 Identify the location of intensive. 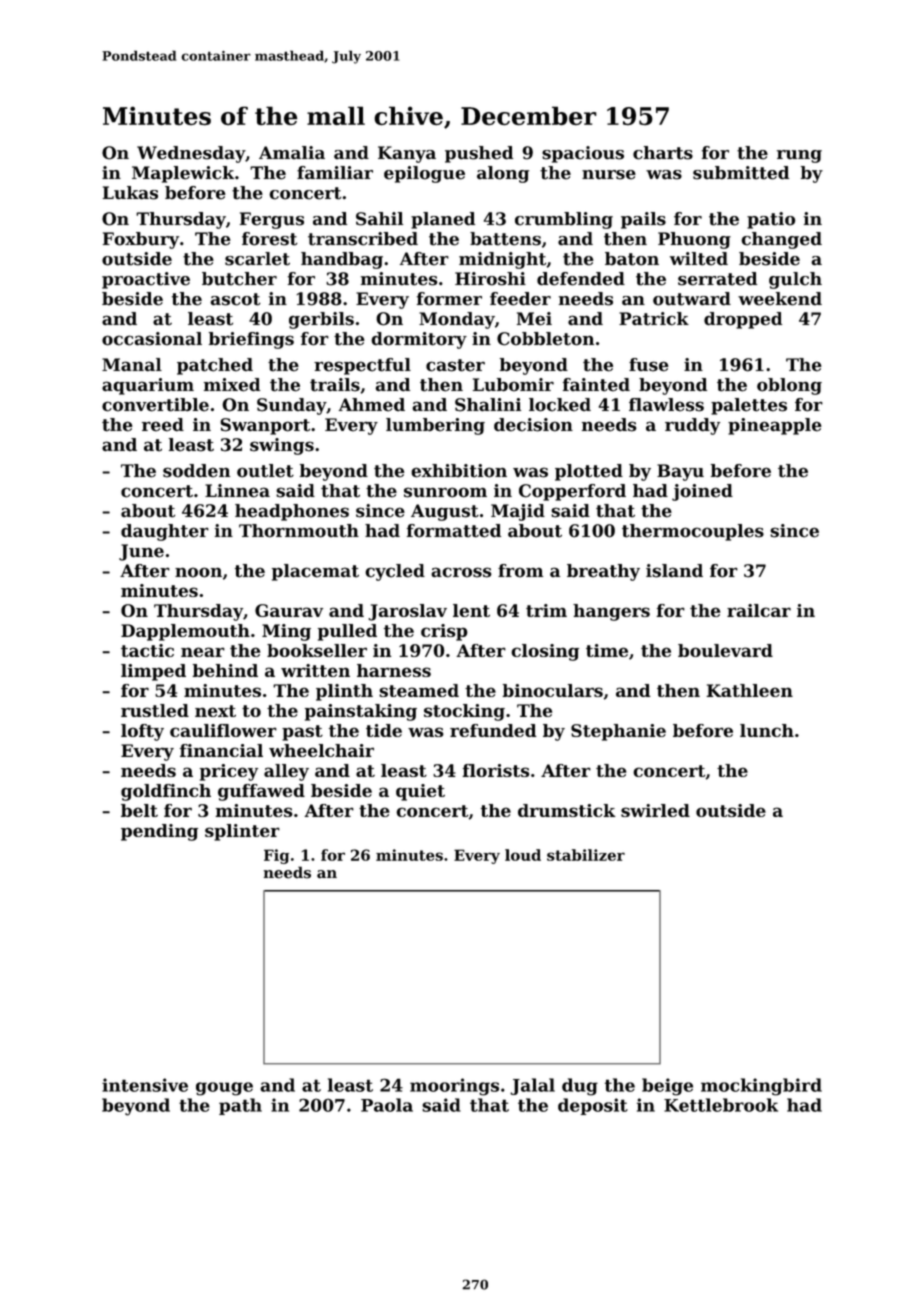
(145, 1085).
